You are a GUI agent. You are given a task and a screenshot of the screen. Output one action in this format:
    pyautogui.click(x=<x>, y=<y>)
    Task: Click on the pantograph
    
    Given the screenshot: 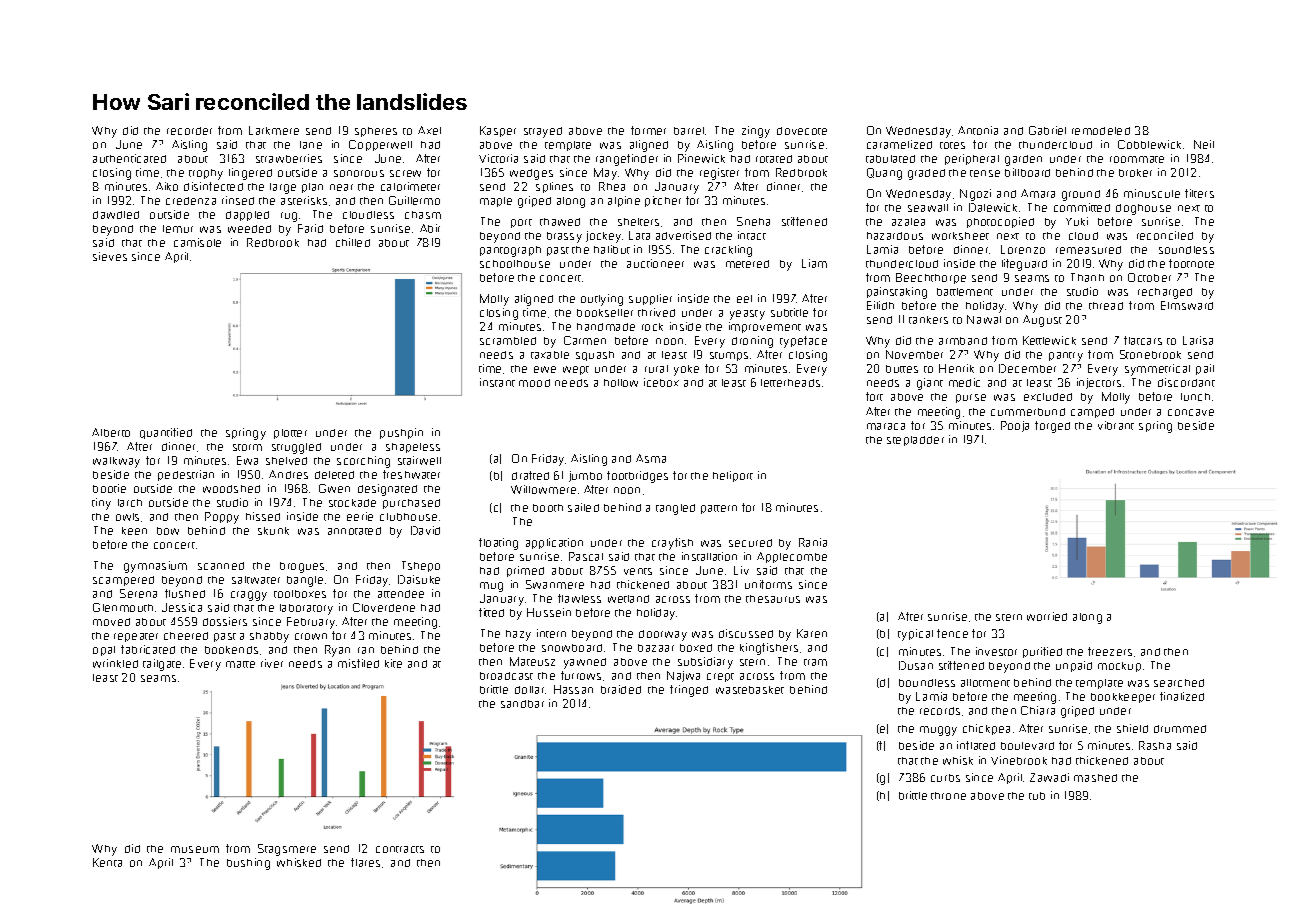 What is the action you would take?
    pyautogui.click(x=510, y=251)
